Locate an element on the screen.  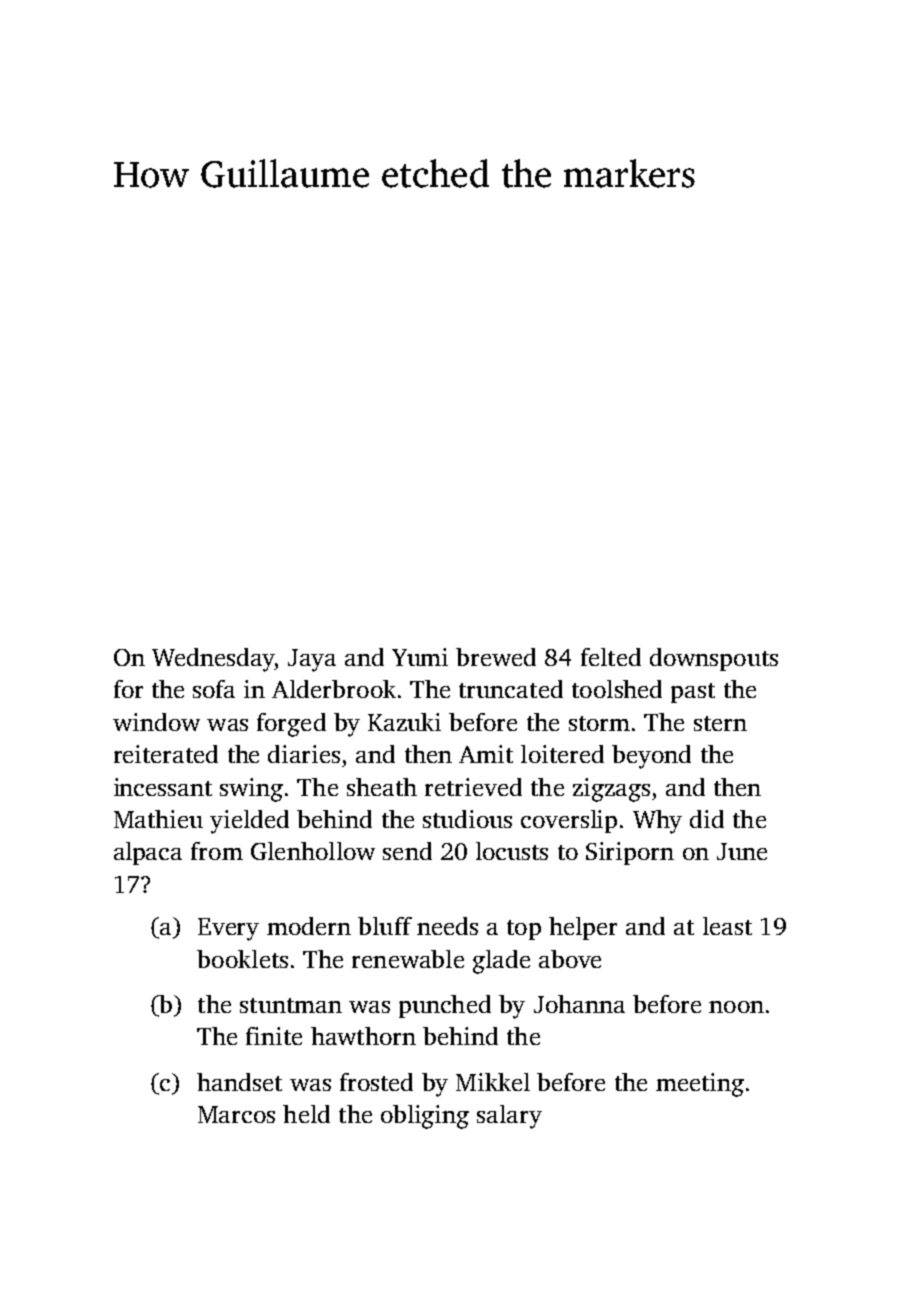
handset is located at coordinates (239, 1082).
